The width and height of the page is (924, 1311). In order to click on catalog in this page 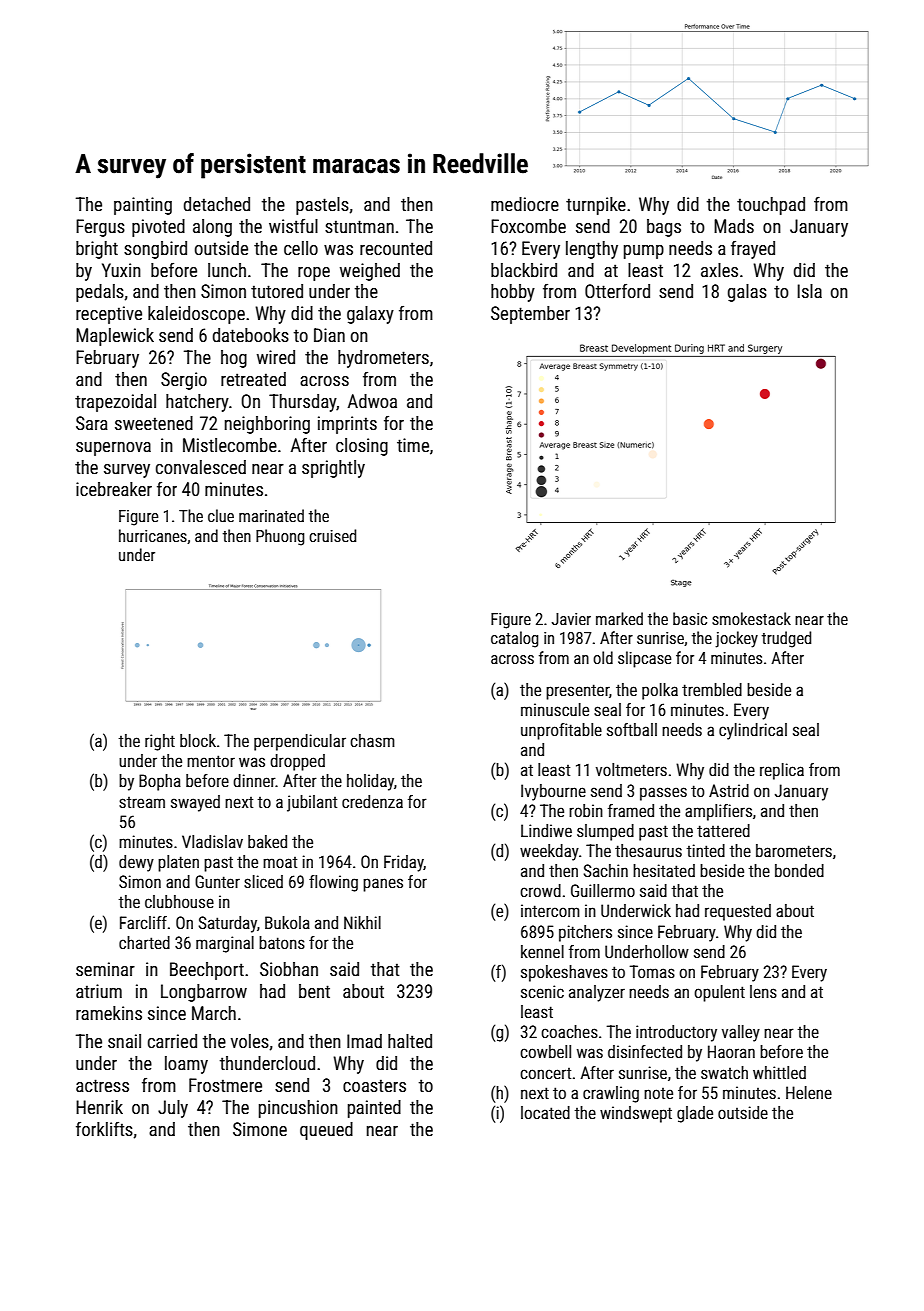, I will do `click(514, 639)`.
